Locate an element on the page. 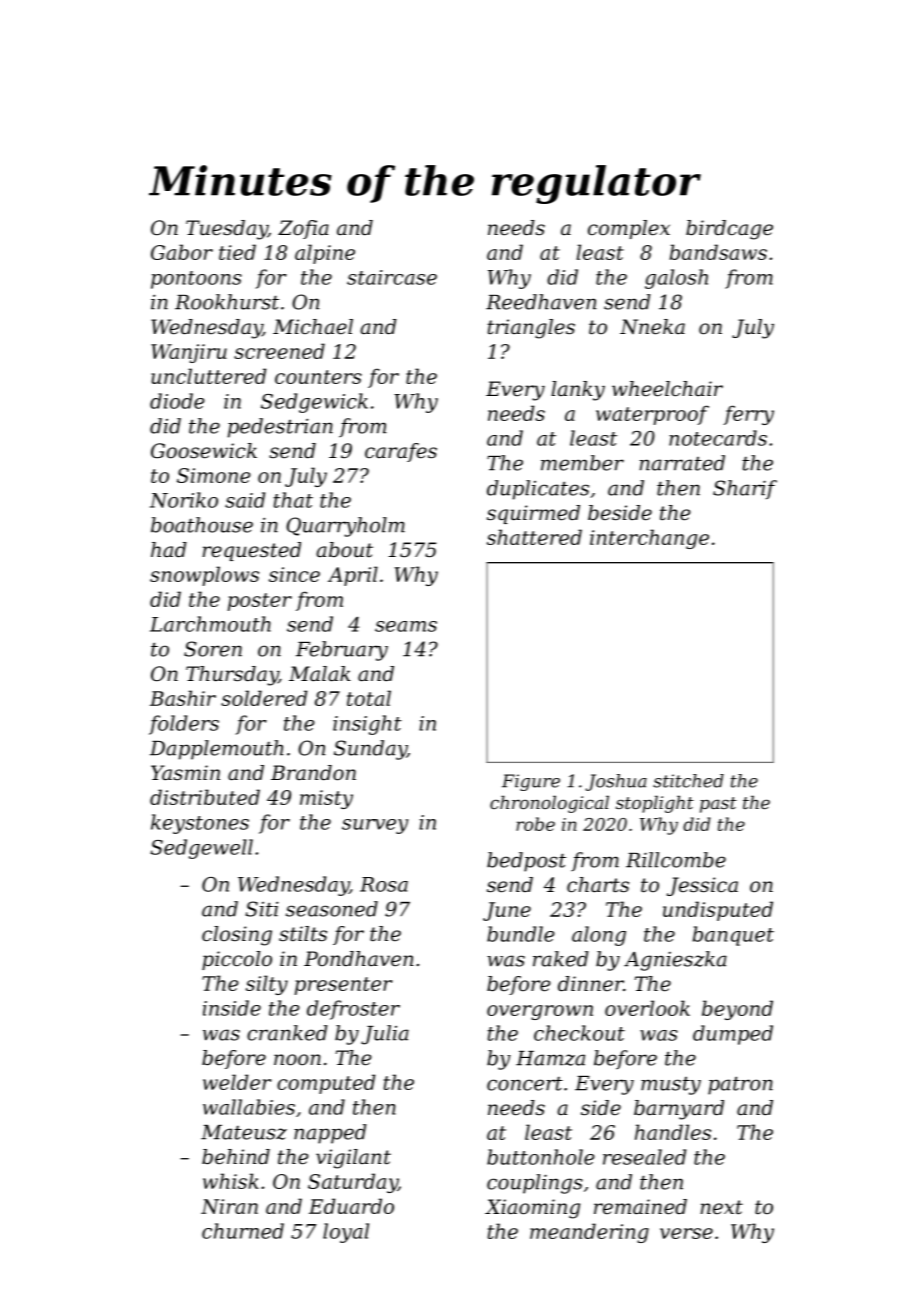 Image resolution: width=924 pixels, height=1311 pixels. overlook is located at coordinates (647, 1008).
